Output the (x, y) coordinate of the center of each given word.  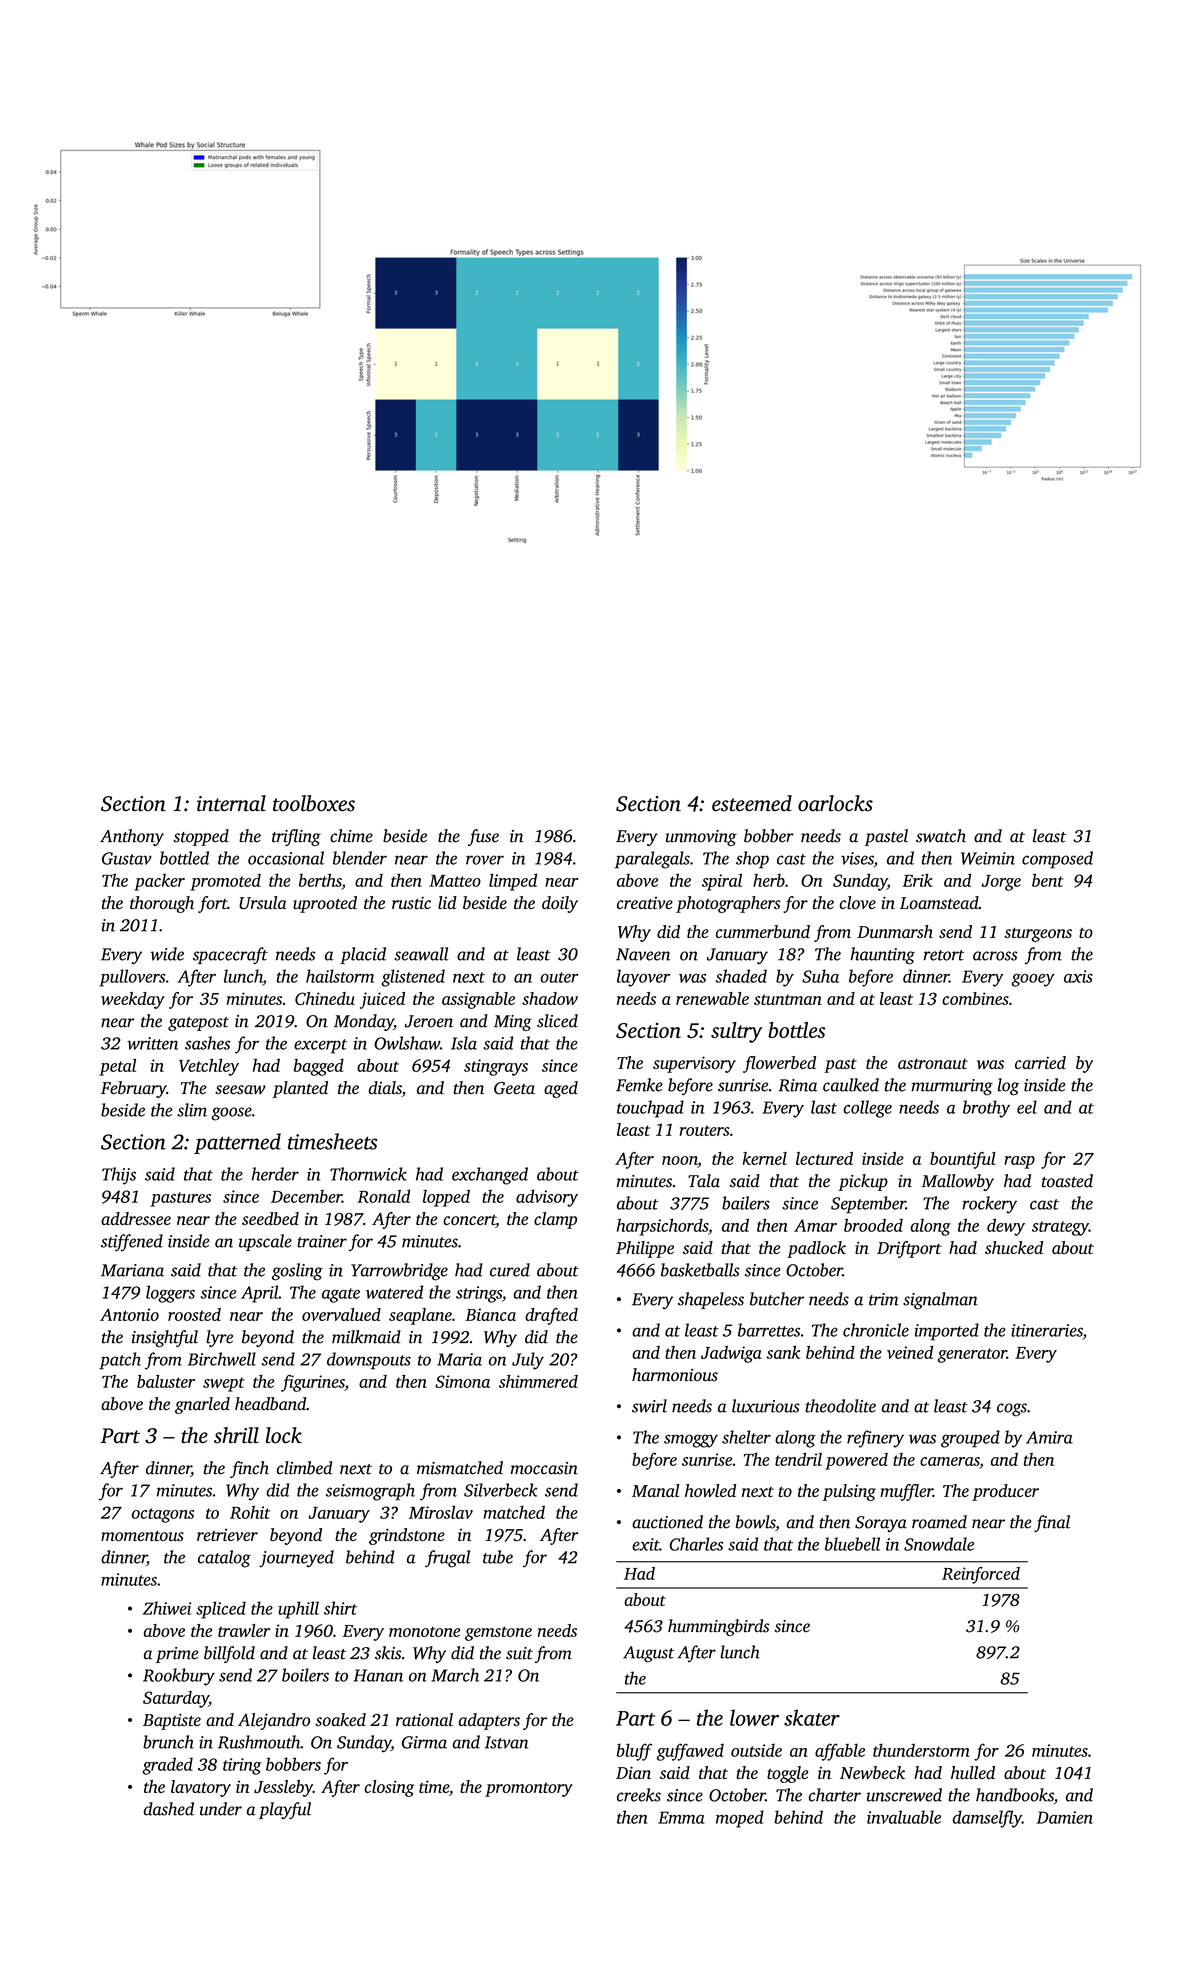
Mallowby (957, 1182)
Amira (1049, 1437)
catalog (224, 1559)
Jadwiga (731, 1354)
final (1052, 1523)
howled (710, 1490)
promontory (529, 1789)
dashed (169, 1809)
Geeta (514, 1088)
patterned (237, 1143)
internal (231, 803)
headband (270, 1404)
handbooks (1015, 1795)
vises (857, 858)
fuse (483, 837)
